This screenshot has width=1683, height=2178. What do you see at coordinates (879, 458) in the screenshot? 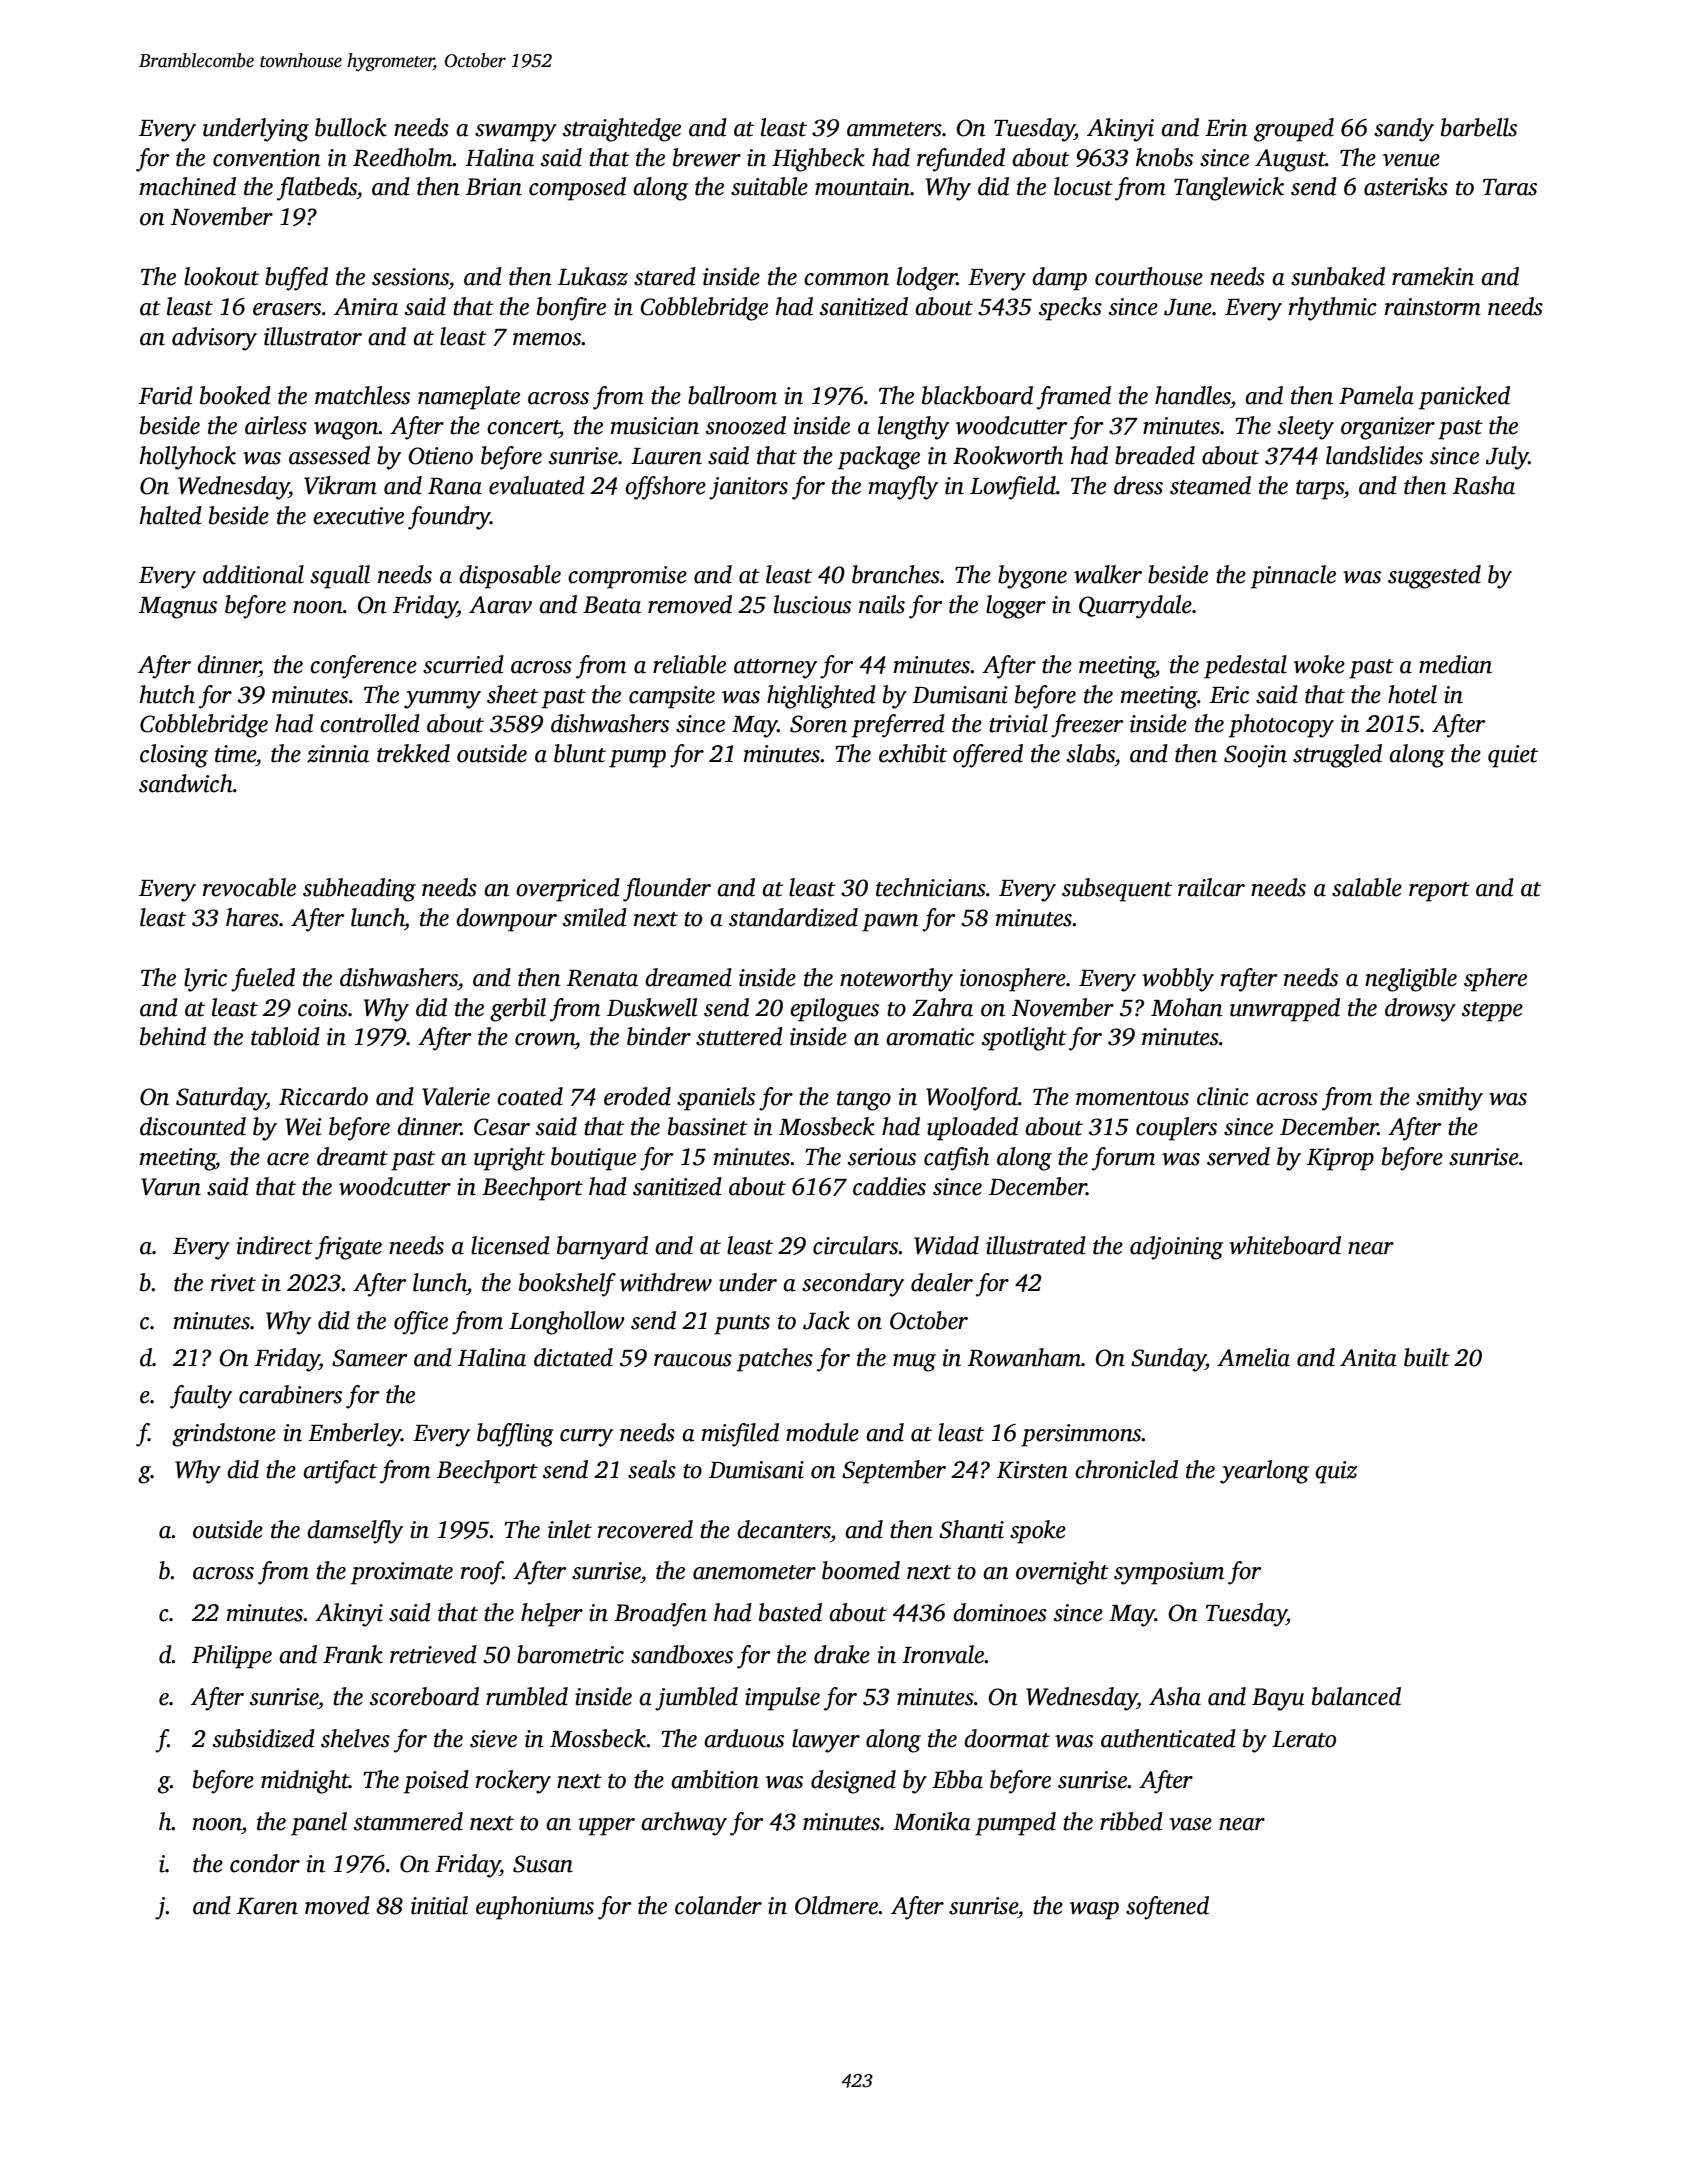
I see `package` at bounding box center [879, 458].
